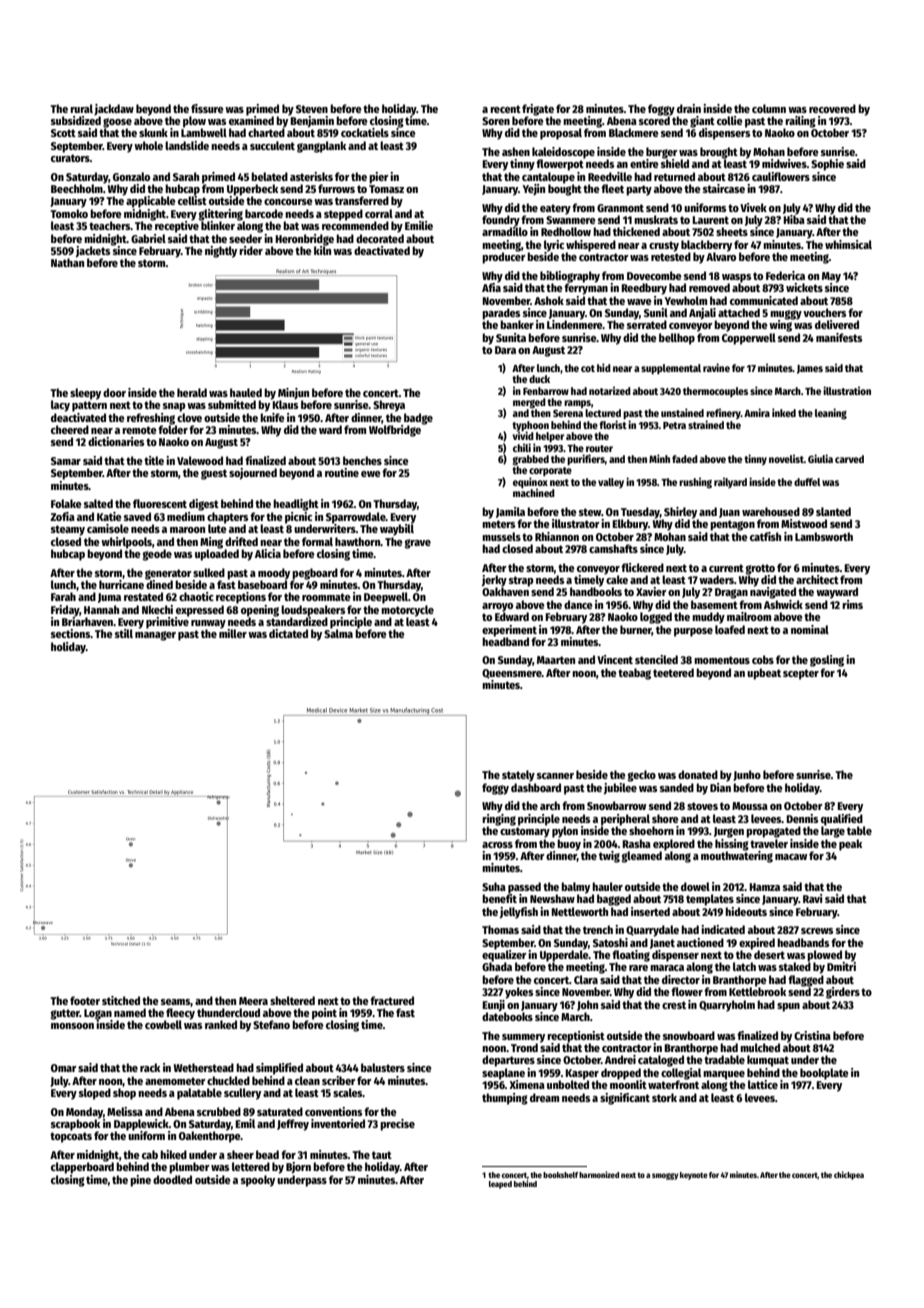 Image resolution: width=924 pixels, height=1308 pixels. I want to click on column, so click(769, 108).
